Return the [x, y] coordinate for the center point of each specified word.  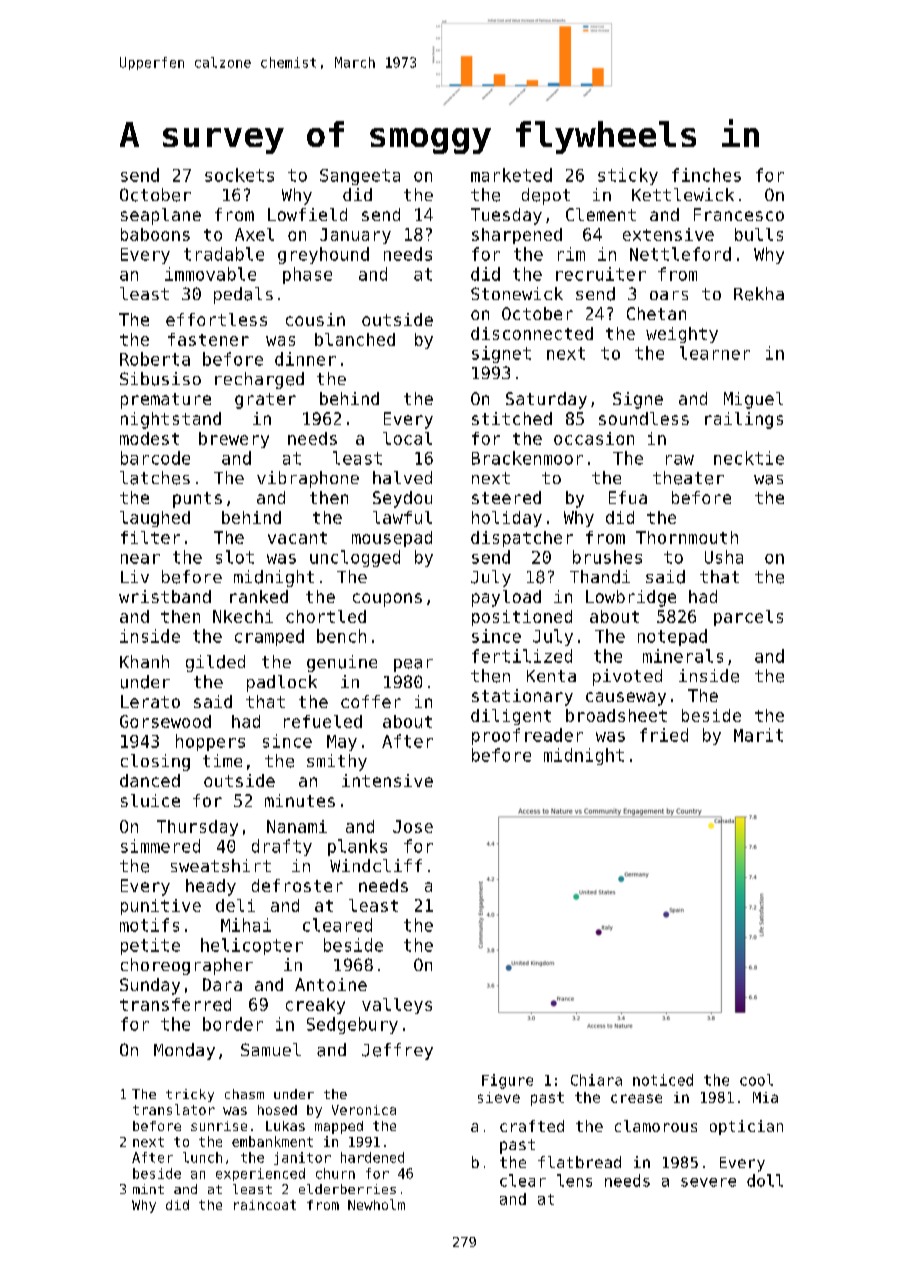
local [407, 438]
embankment [272, 1141]
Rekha [759, 294]
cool [756, 1080]
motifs [149, 925]
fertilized [522, 656]
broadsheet [616, 715]
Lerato [150, 701]
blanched [355, 339]
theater [688, 478]
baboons [155, 234]
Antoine [331, 984]
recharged [259, 380]
